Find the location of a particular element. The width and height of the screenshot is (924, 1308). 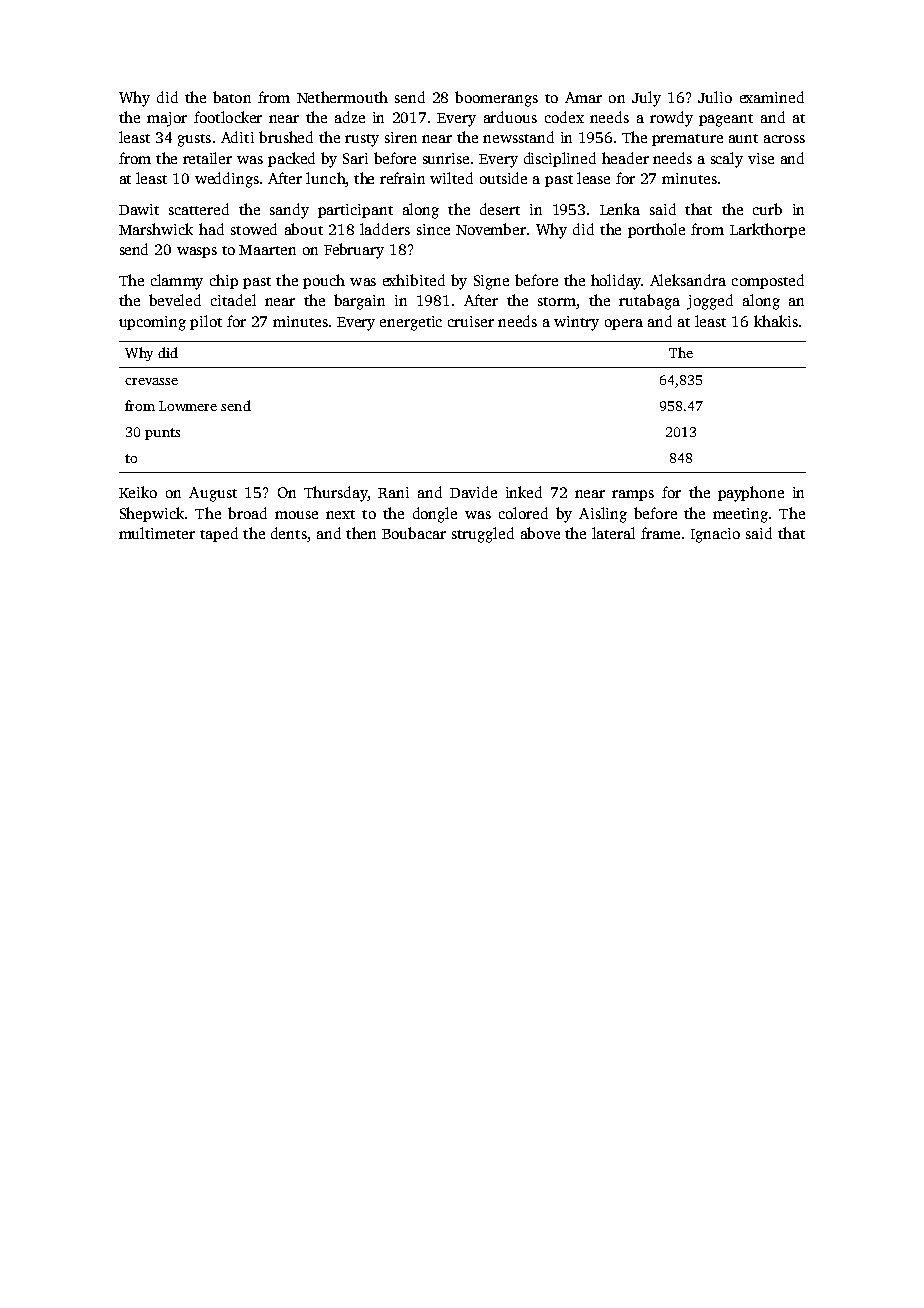

July is located at coordinates (646, 99).
